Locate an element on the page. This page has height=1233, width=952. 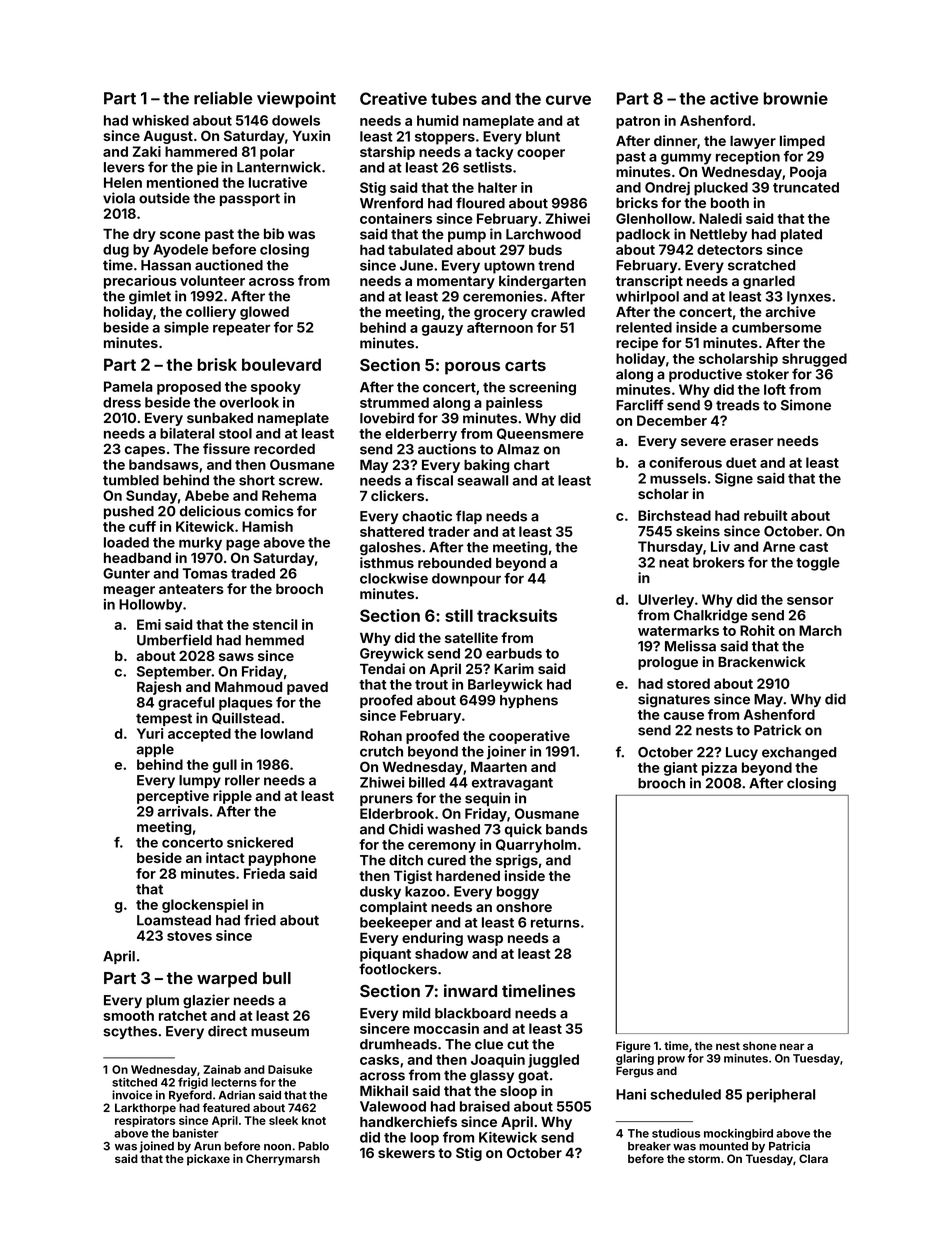
dug is located at coordinates (116, 251).
